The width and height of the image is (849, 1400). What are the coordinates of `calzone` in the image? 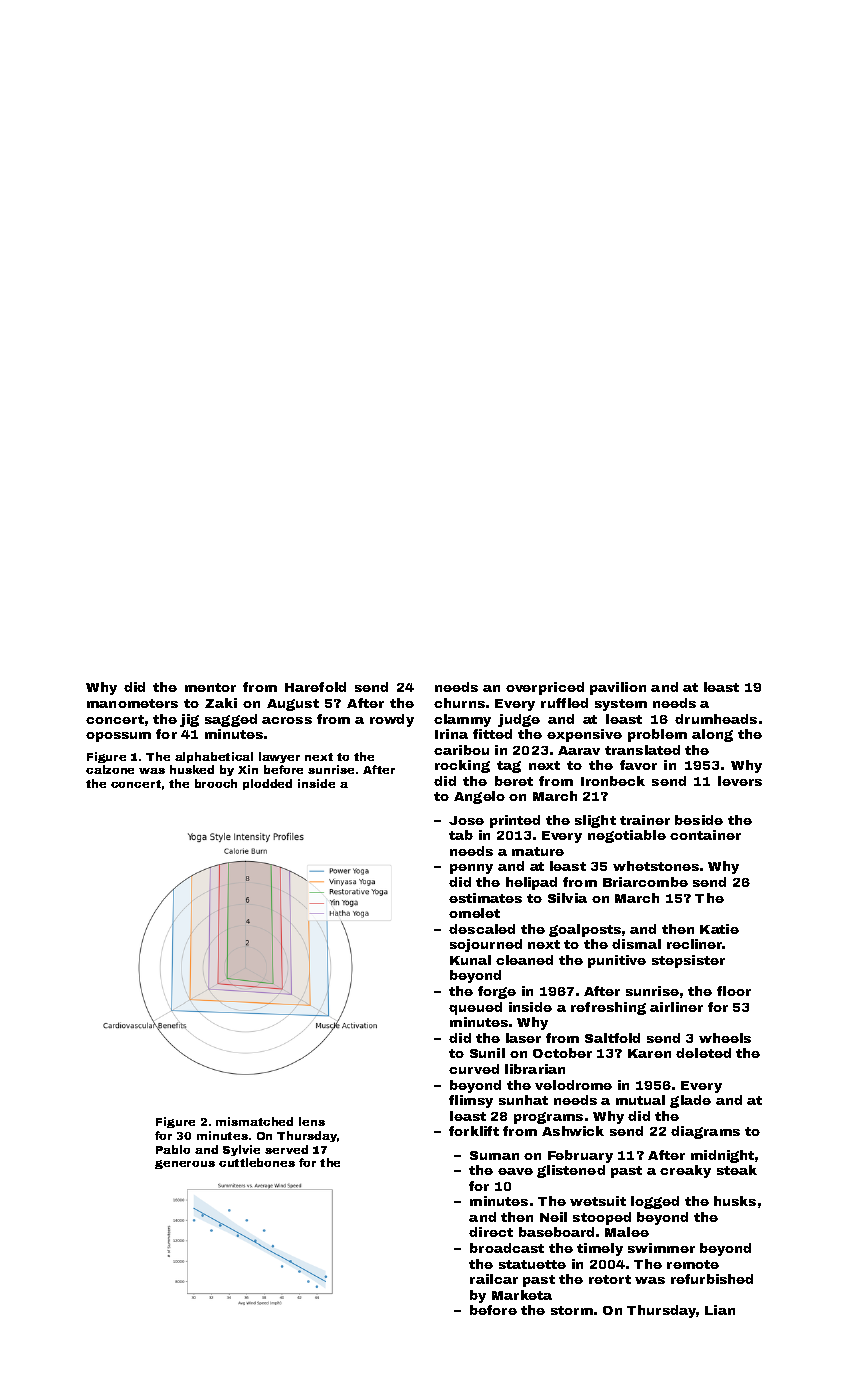 It's located at (110, 769).
